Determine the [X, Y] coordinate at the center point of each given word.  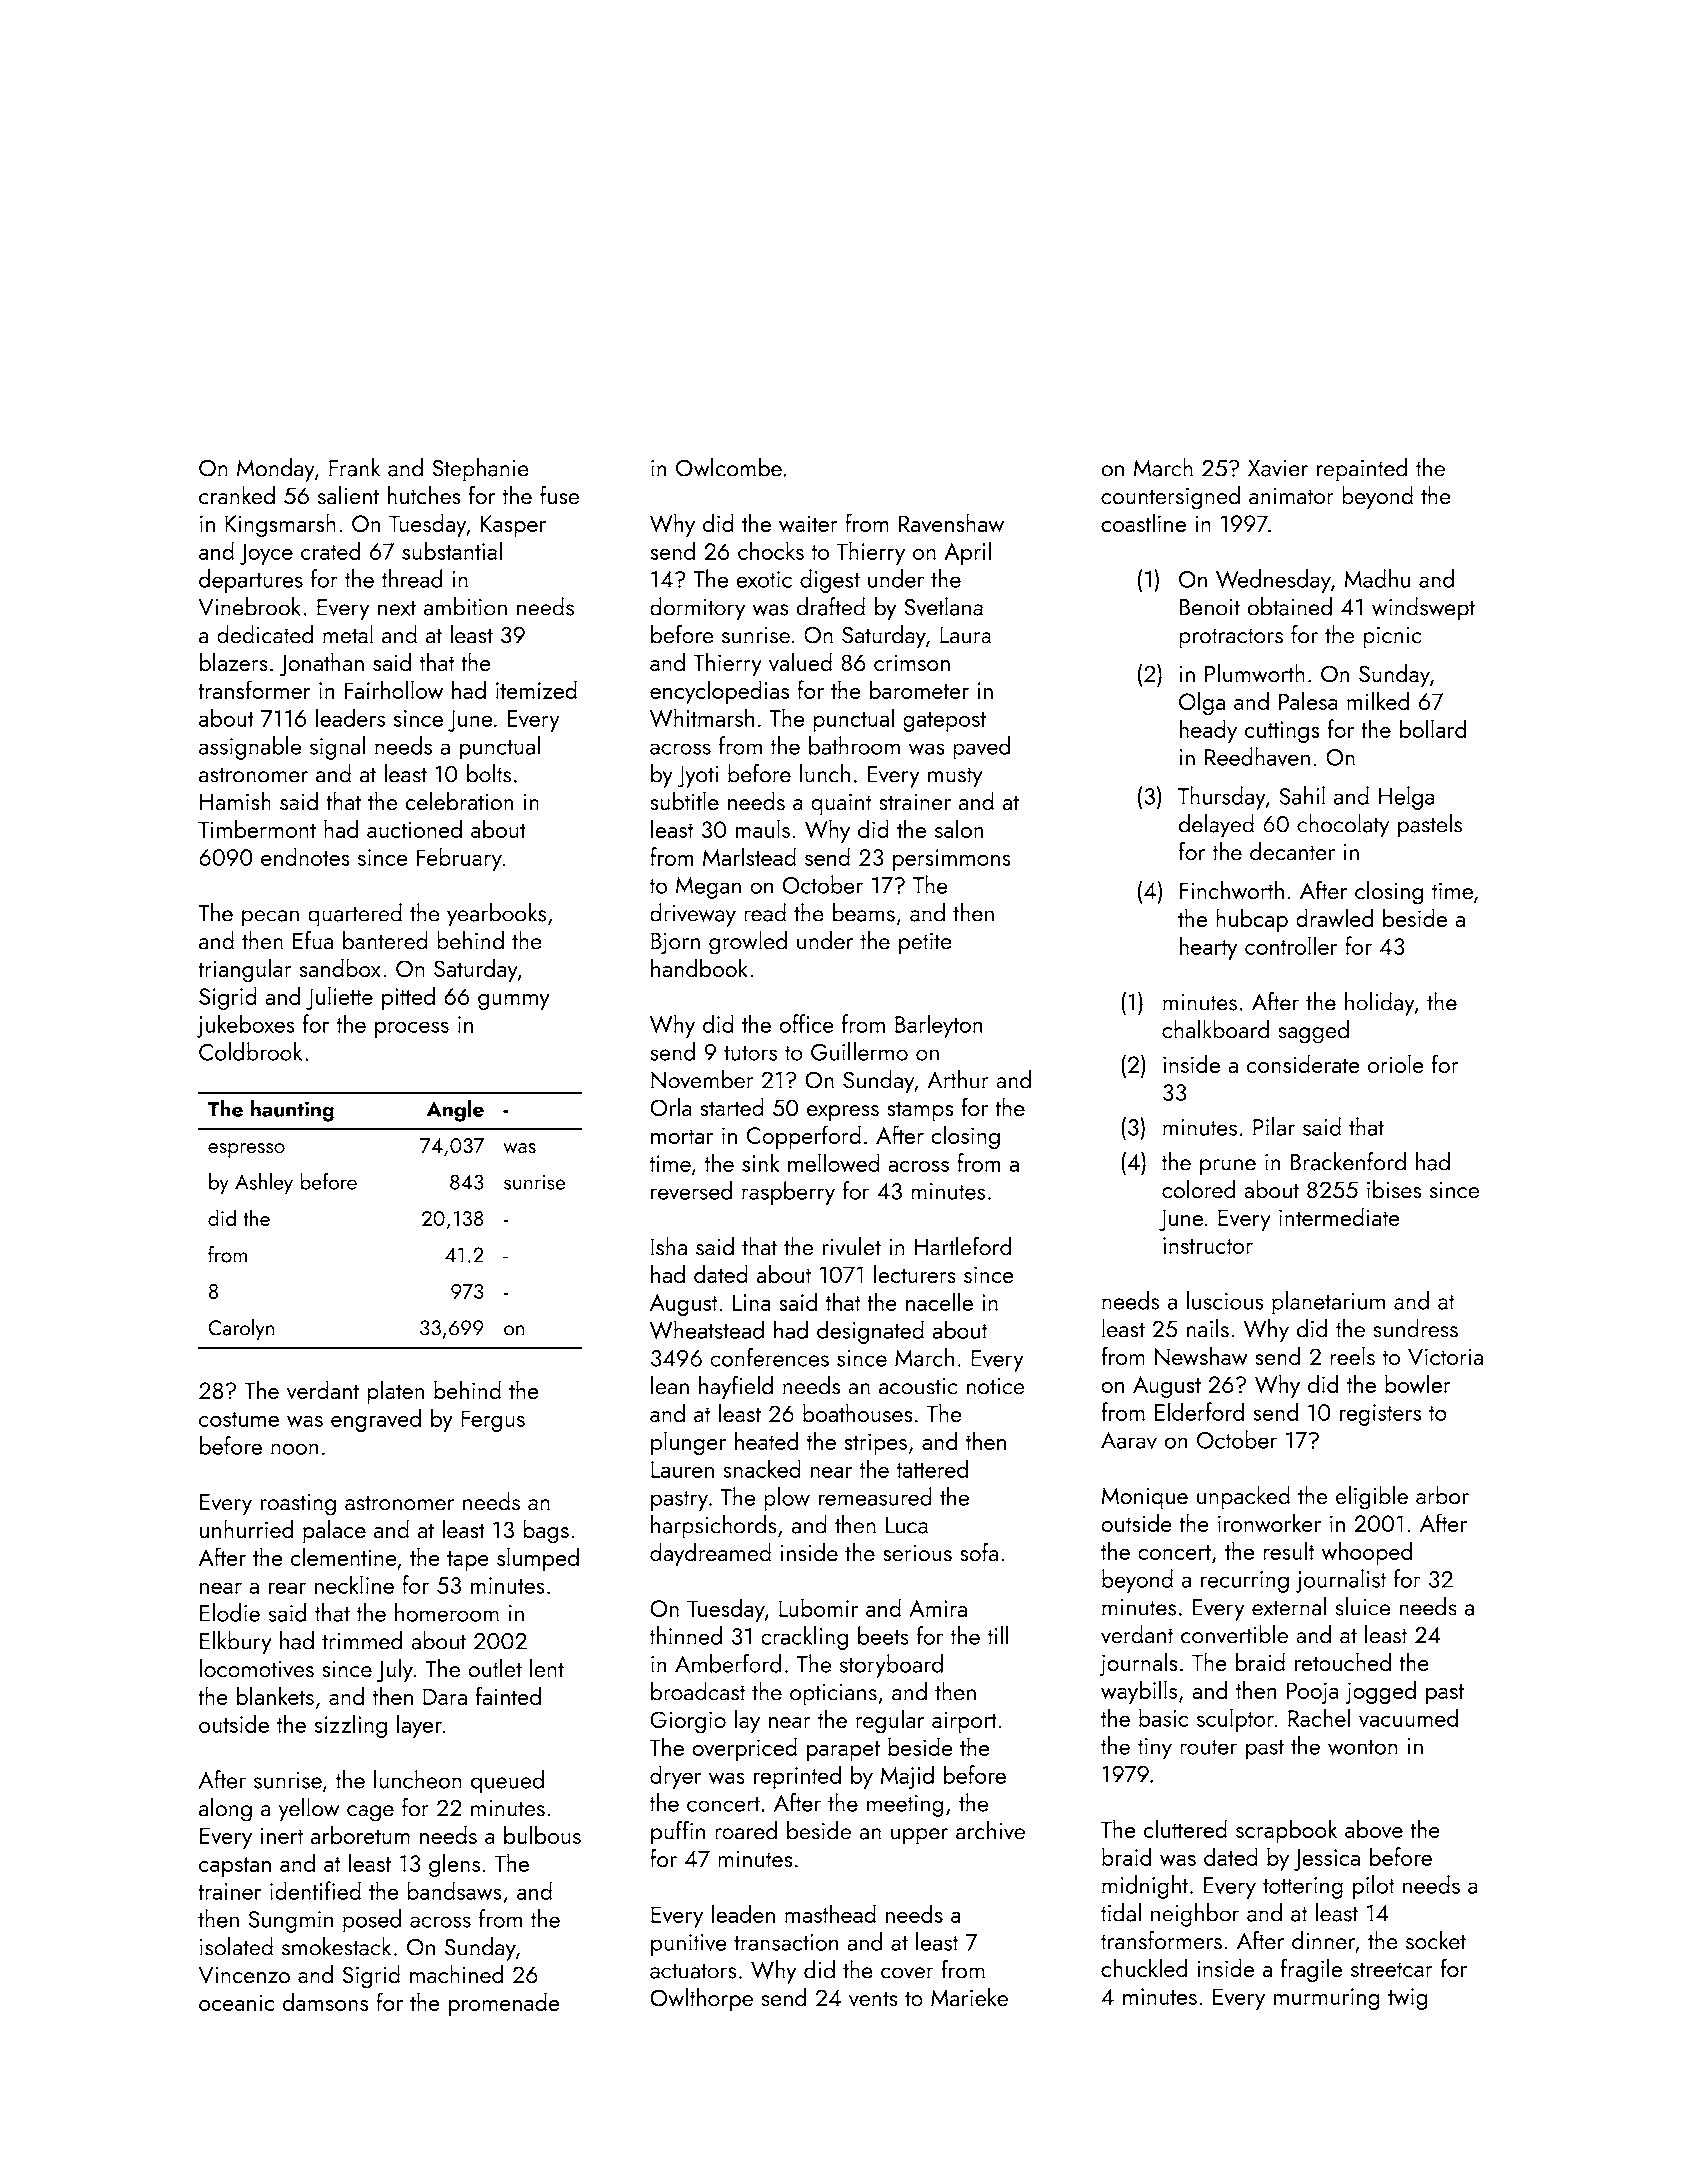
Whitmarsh [702, 717]
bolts [489, 773]
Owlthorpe [701, 2000]
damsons [325, 2001]
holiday [1379, 1004]
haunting [292, 1111]
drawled [1334, 917]
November [702, 1079]
